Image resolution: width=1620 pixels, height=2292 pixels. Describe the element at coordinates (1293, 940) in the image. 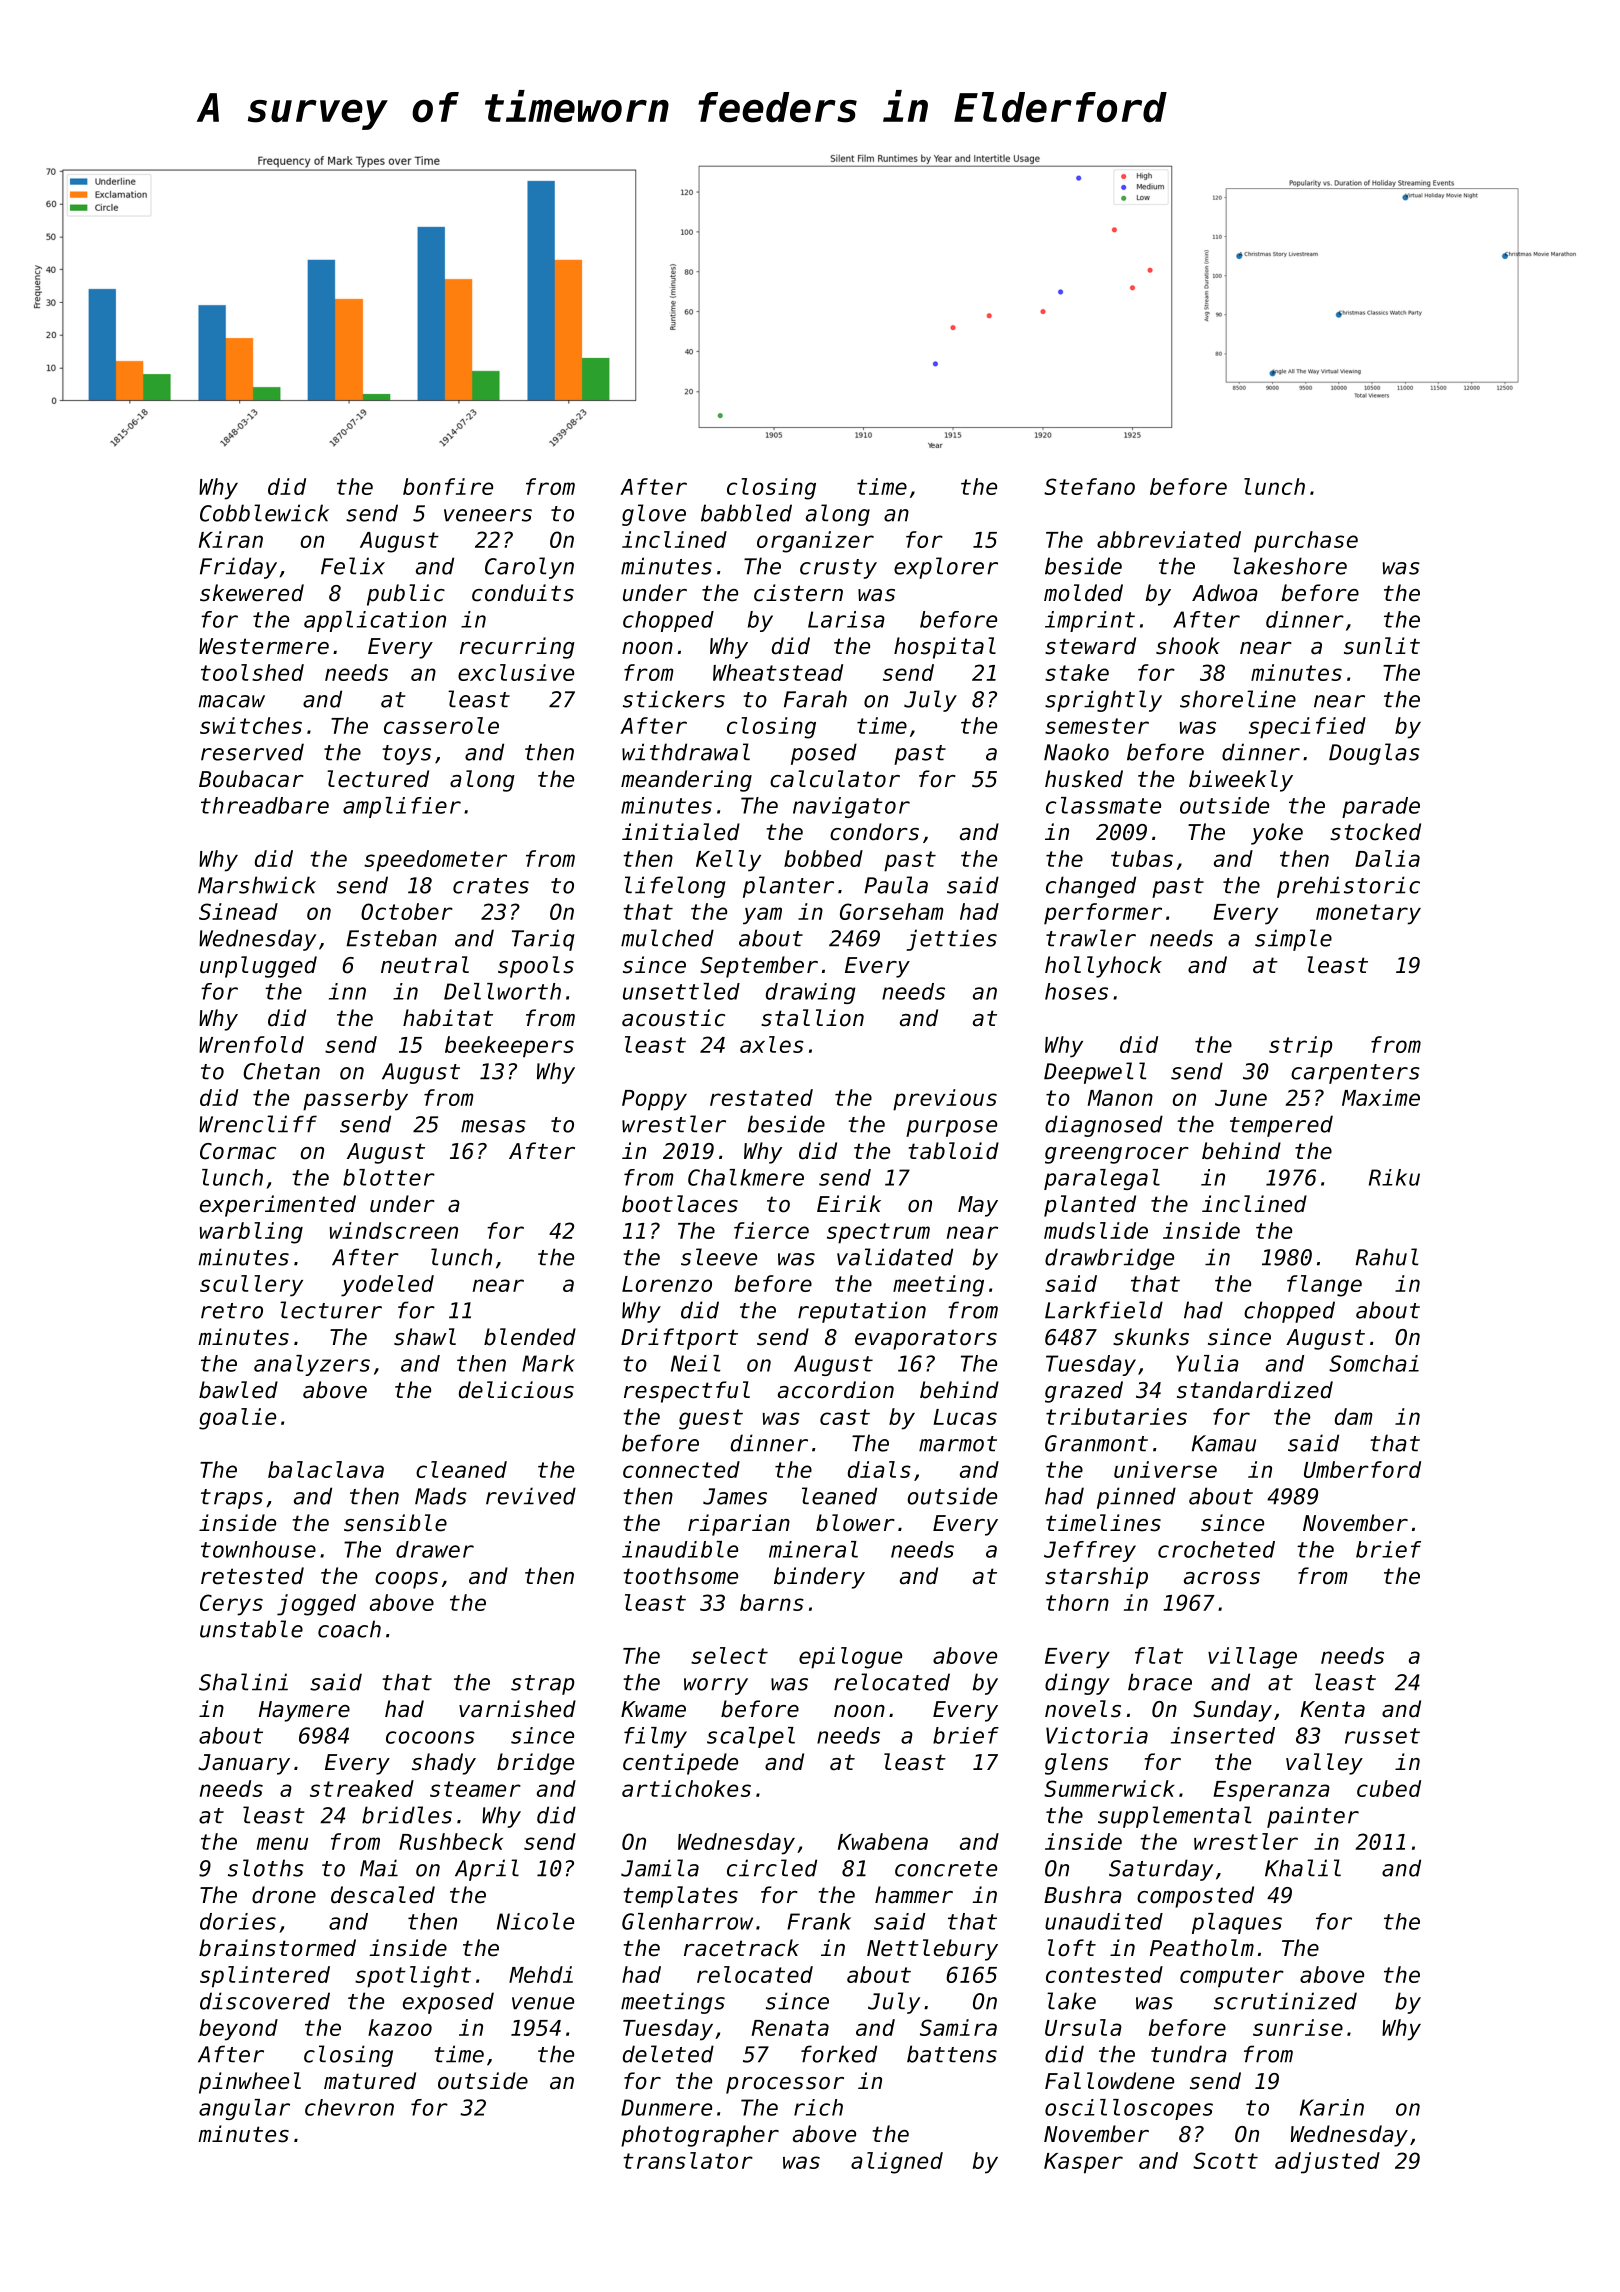

I see `simple` at that location.
